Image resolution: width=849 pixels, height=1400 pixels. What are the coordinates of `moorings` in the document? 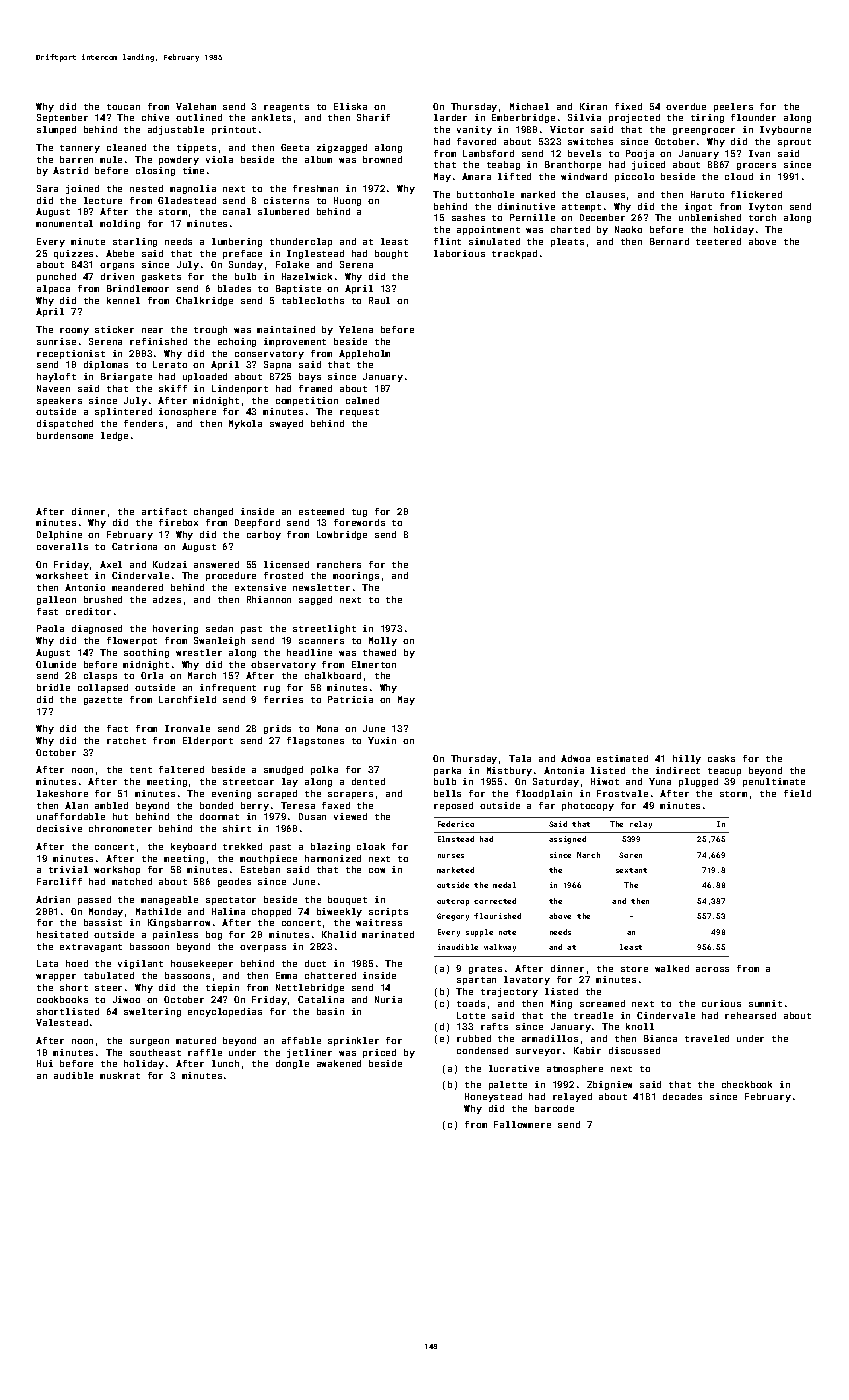 It's located at (356, 576).
